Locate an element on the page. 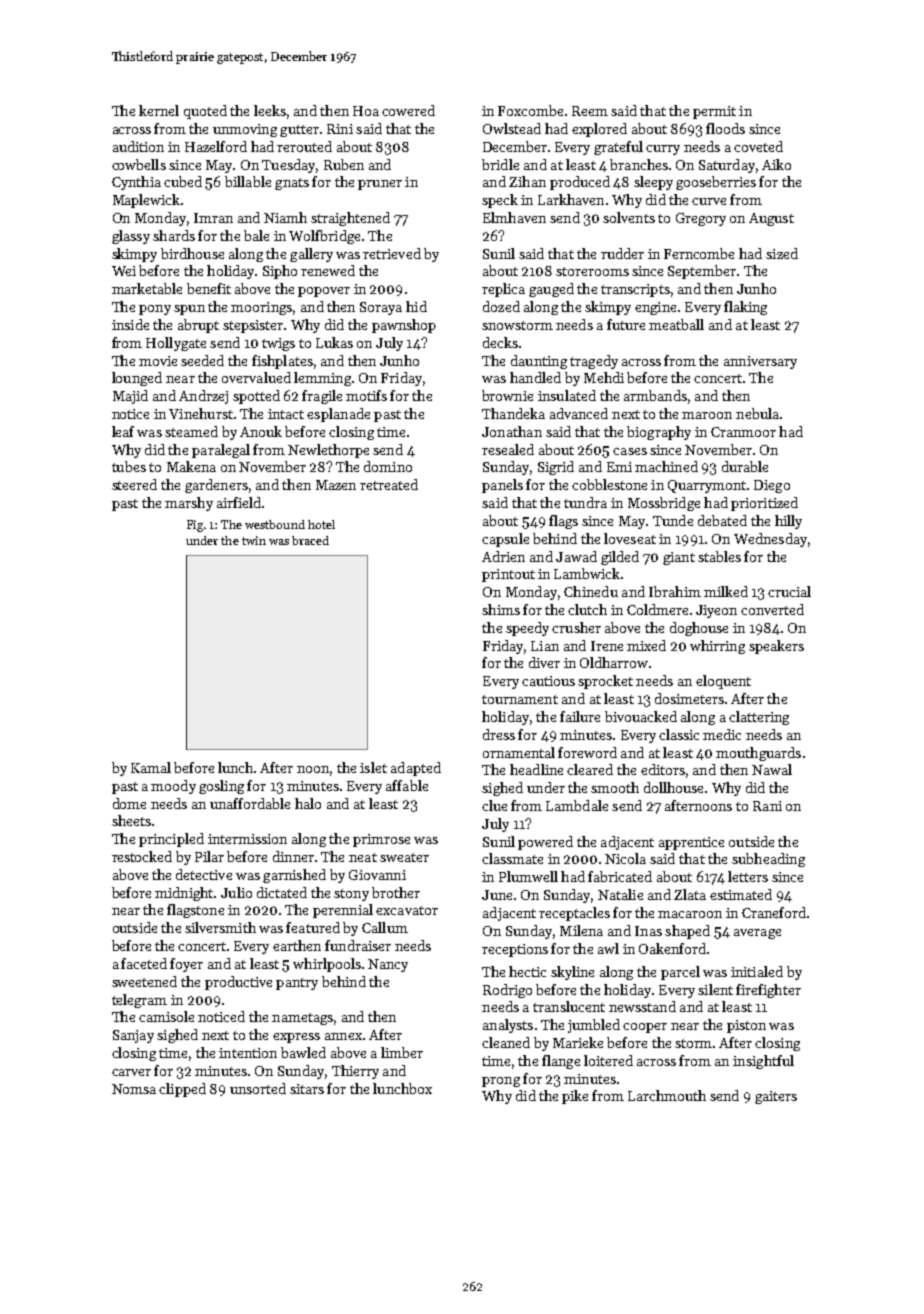 The image size is (924, 1314). Ruben is located at coordinates (344, 164).
